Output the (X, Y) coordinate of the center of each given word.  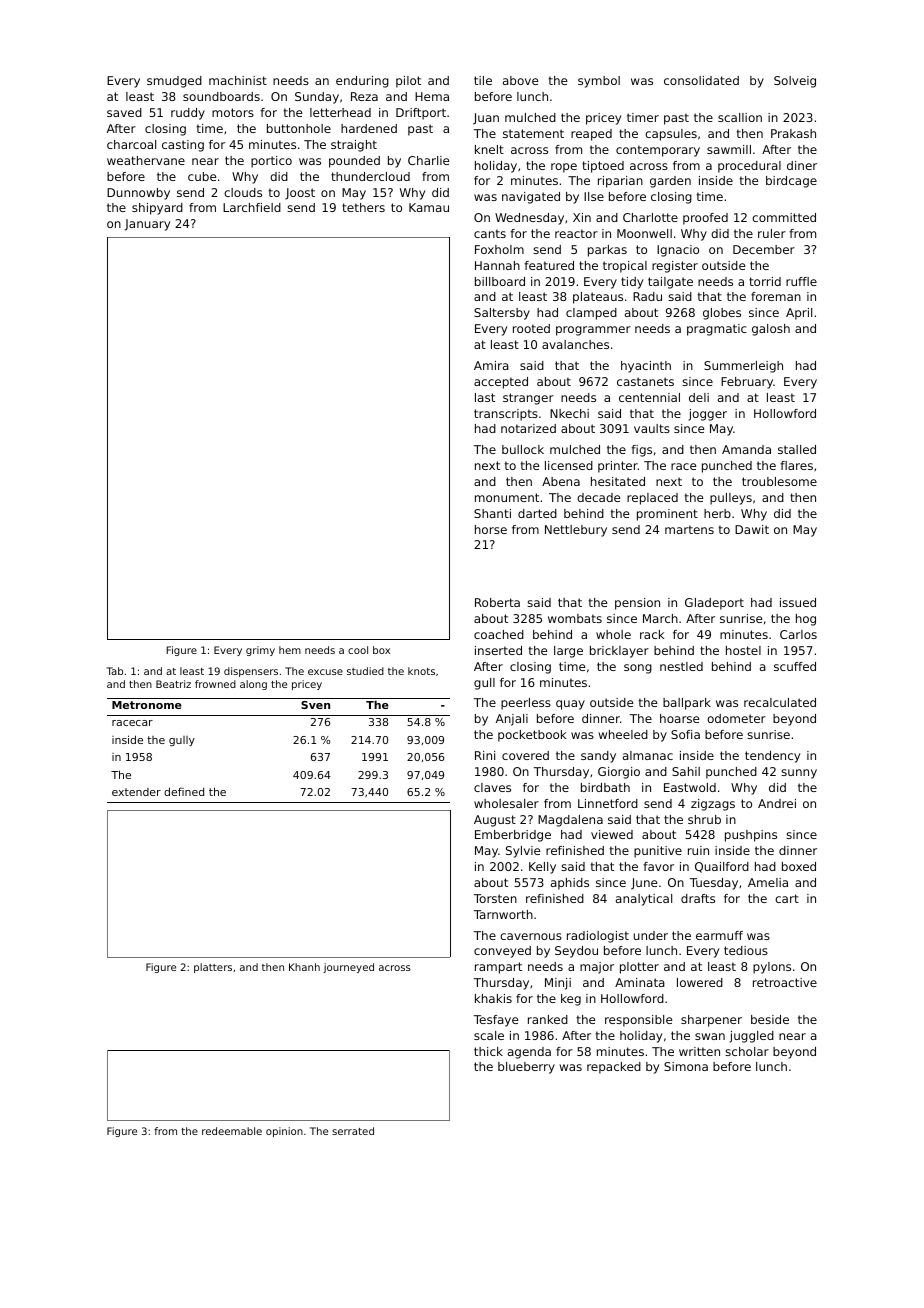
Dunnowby (138, 194)
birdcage (791, 182)
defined (184, 791)
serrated (353, 1131)
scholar (747, 1051)
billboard (500, 281)
